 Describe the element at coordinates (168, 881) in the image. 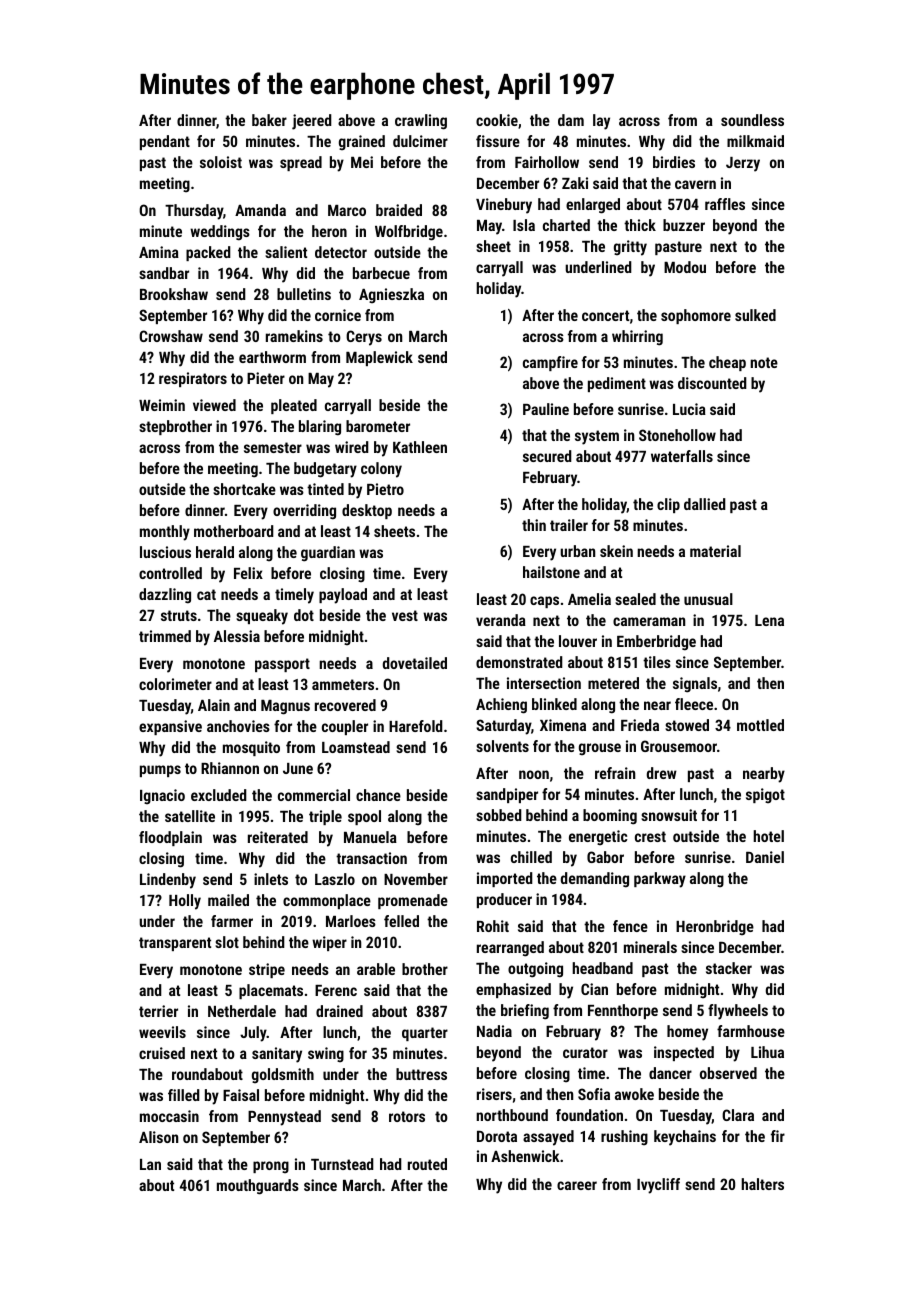

I see `Lindenby` at that location.
